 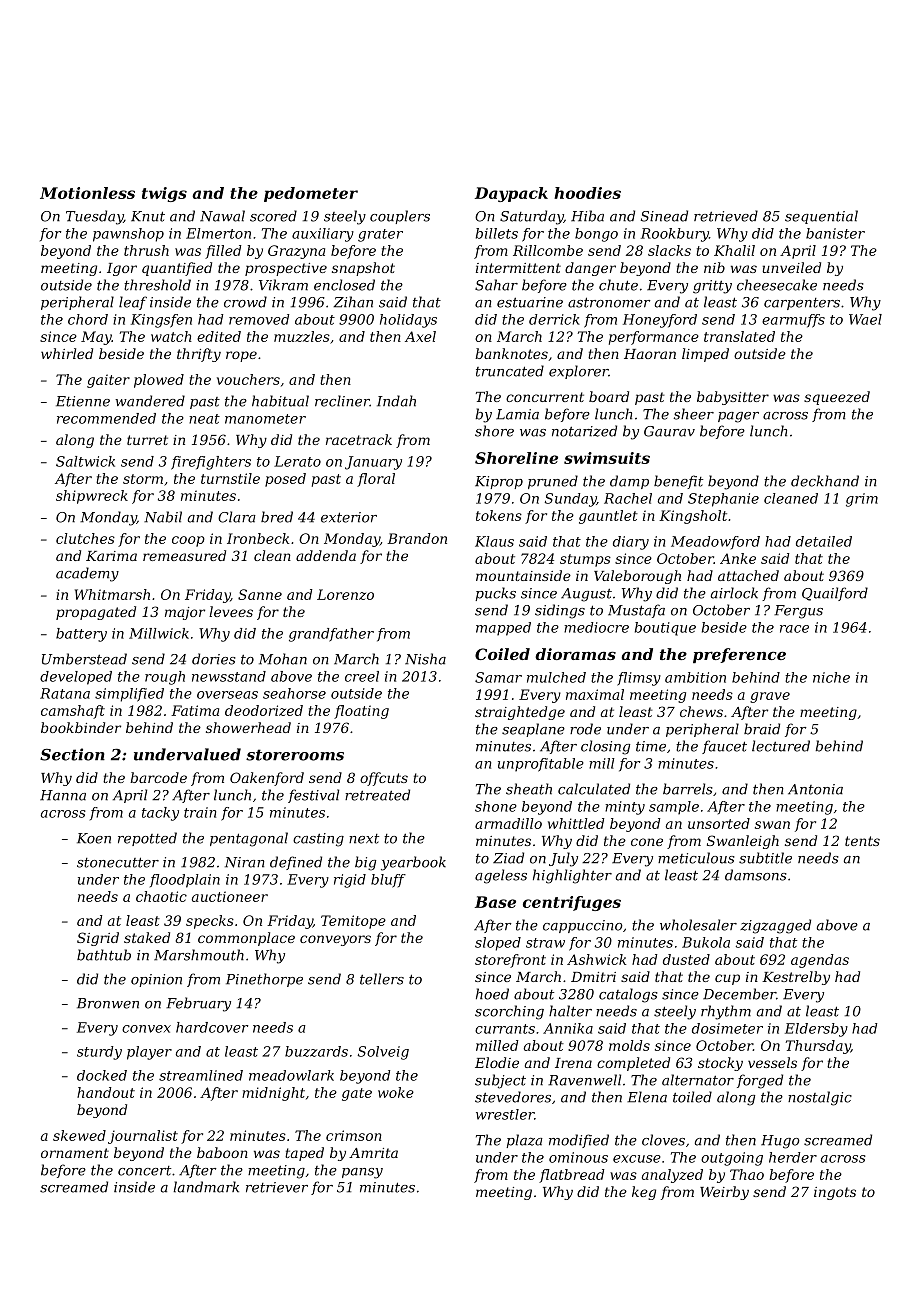 What do you see at coordinates (231, 611) in the screenshot?
I see `levees` at bounding box center [231, 611].
